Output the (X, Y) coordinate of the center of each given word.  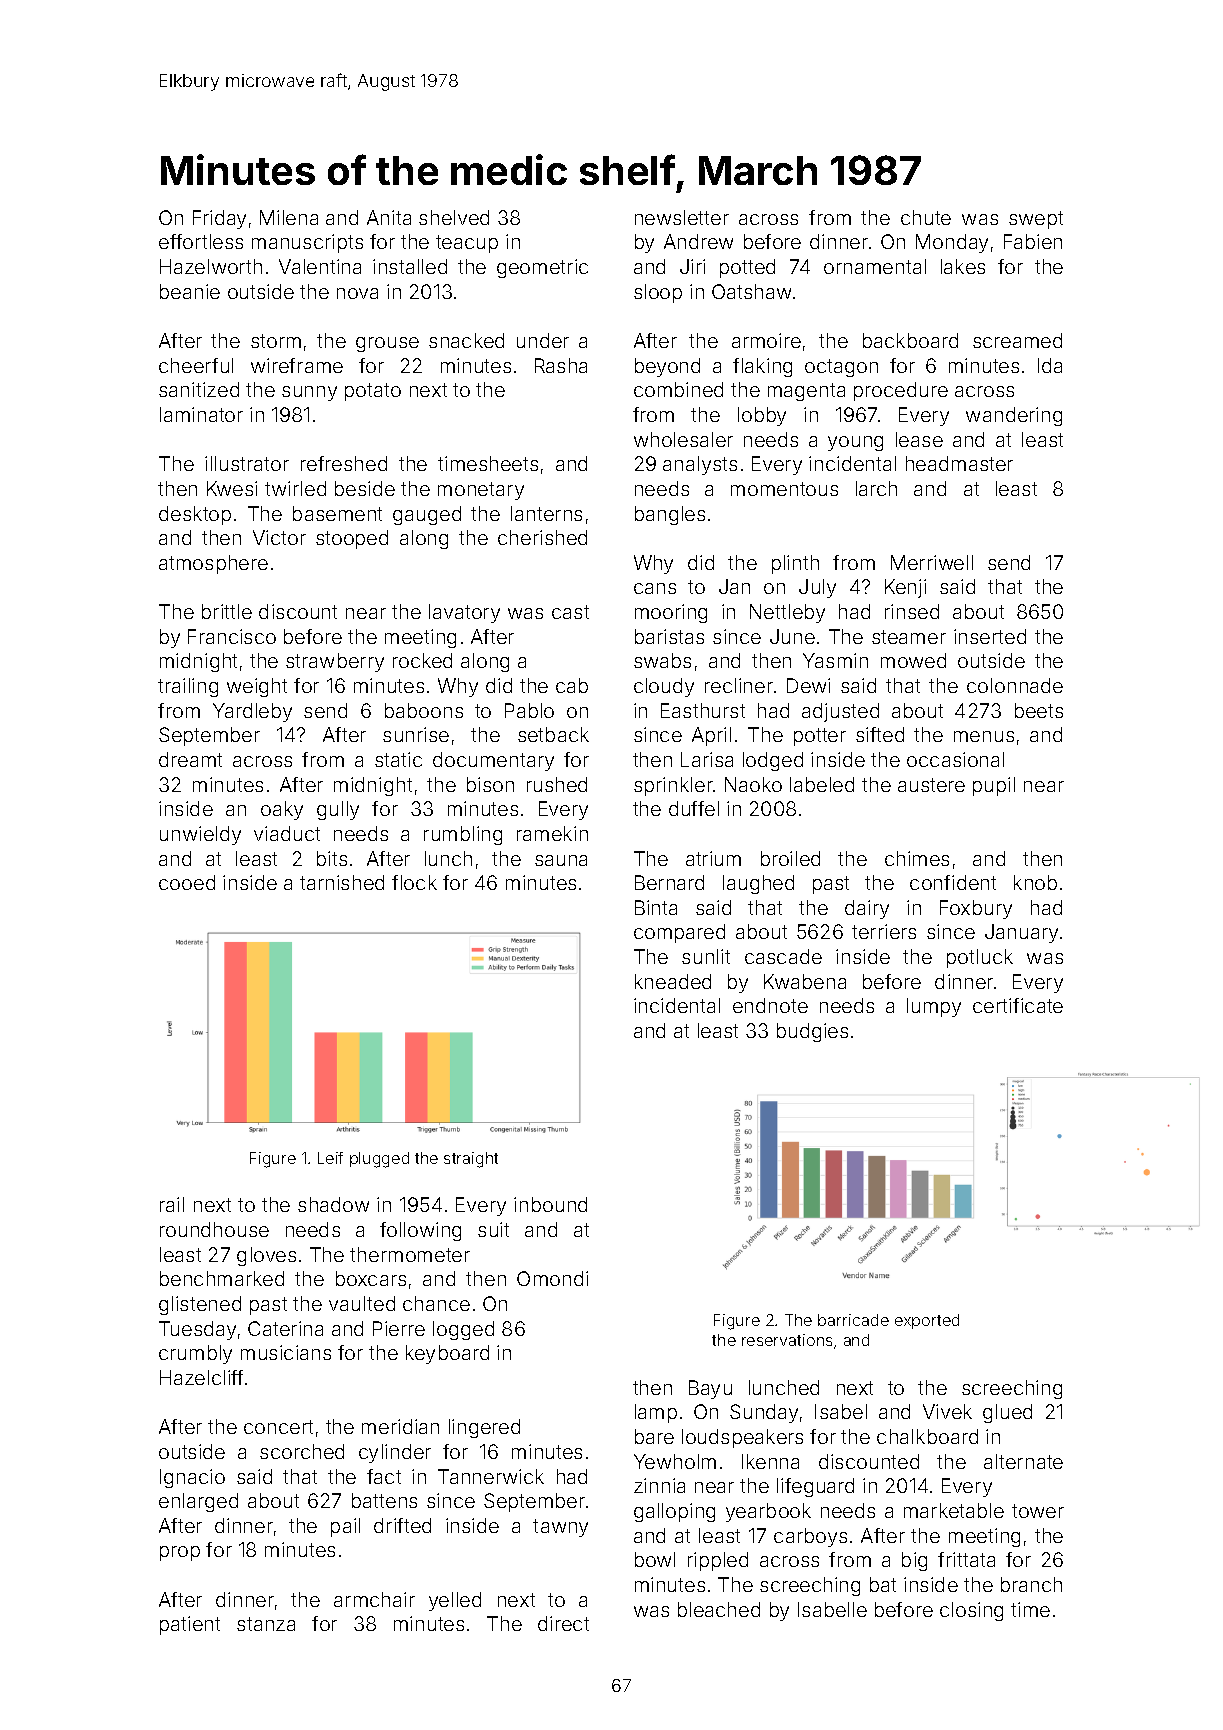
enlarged (198, 1502)
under (543, 340)
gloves (266, 1256)
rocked (422, 660)
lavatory (464, 613)
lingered (484, 1428)
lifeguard (815, 1487)
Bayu (710, 1389)
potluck (980, 958)
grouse (387, 344)
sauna (561, 860)
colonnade (1015, 685)
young (855, 443)
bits (332, 858)
